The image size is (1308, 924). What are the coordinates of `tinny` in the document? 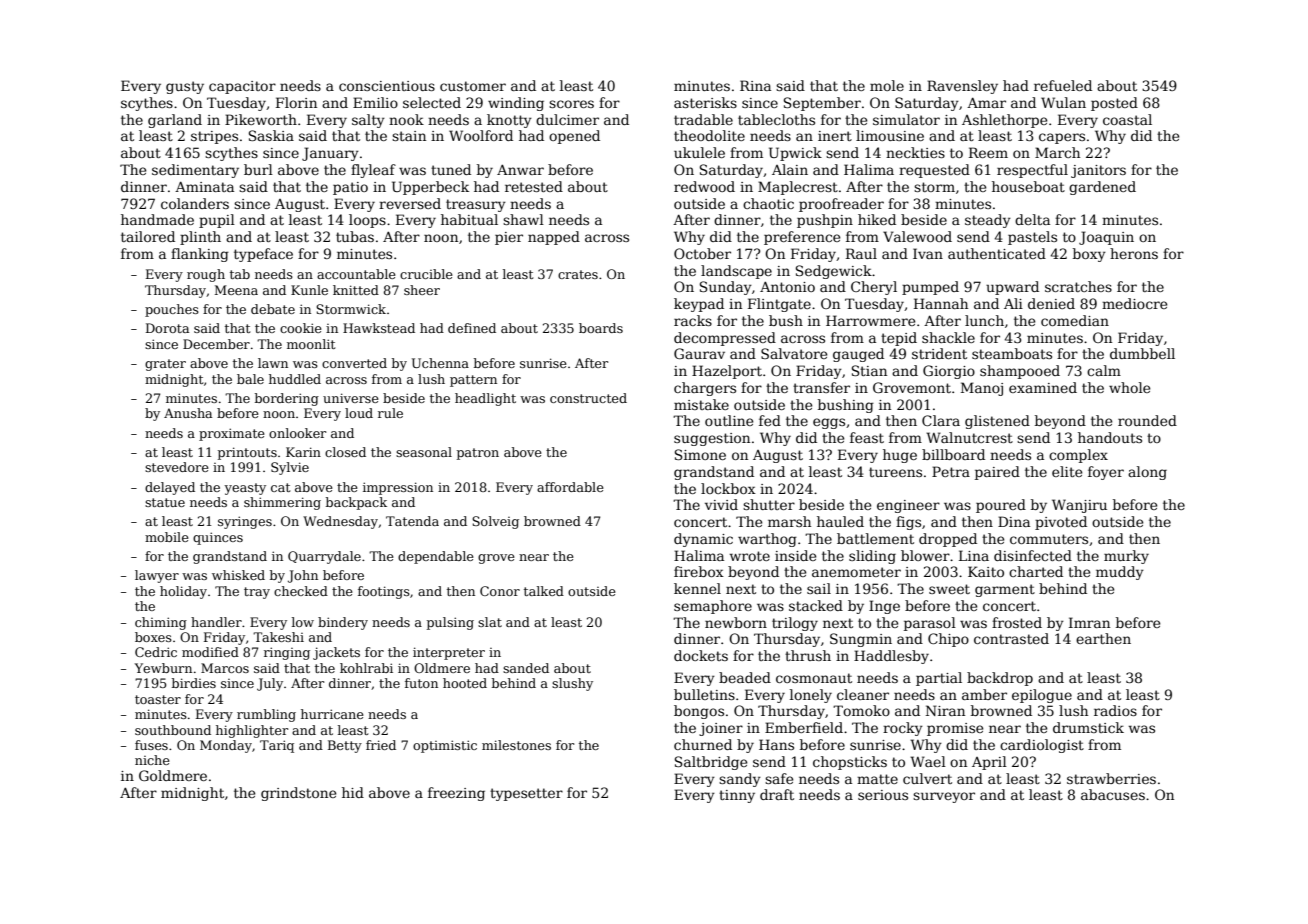 It's located at (737, 796).
